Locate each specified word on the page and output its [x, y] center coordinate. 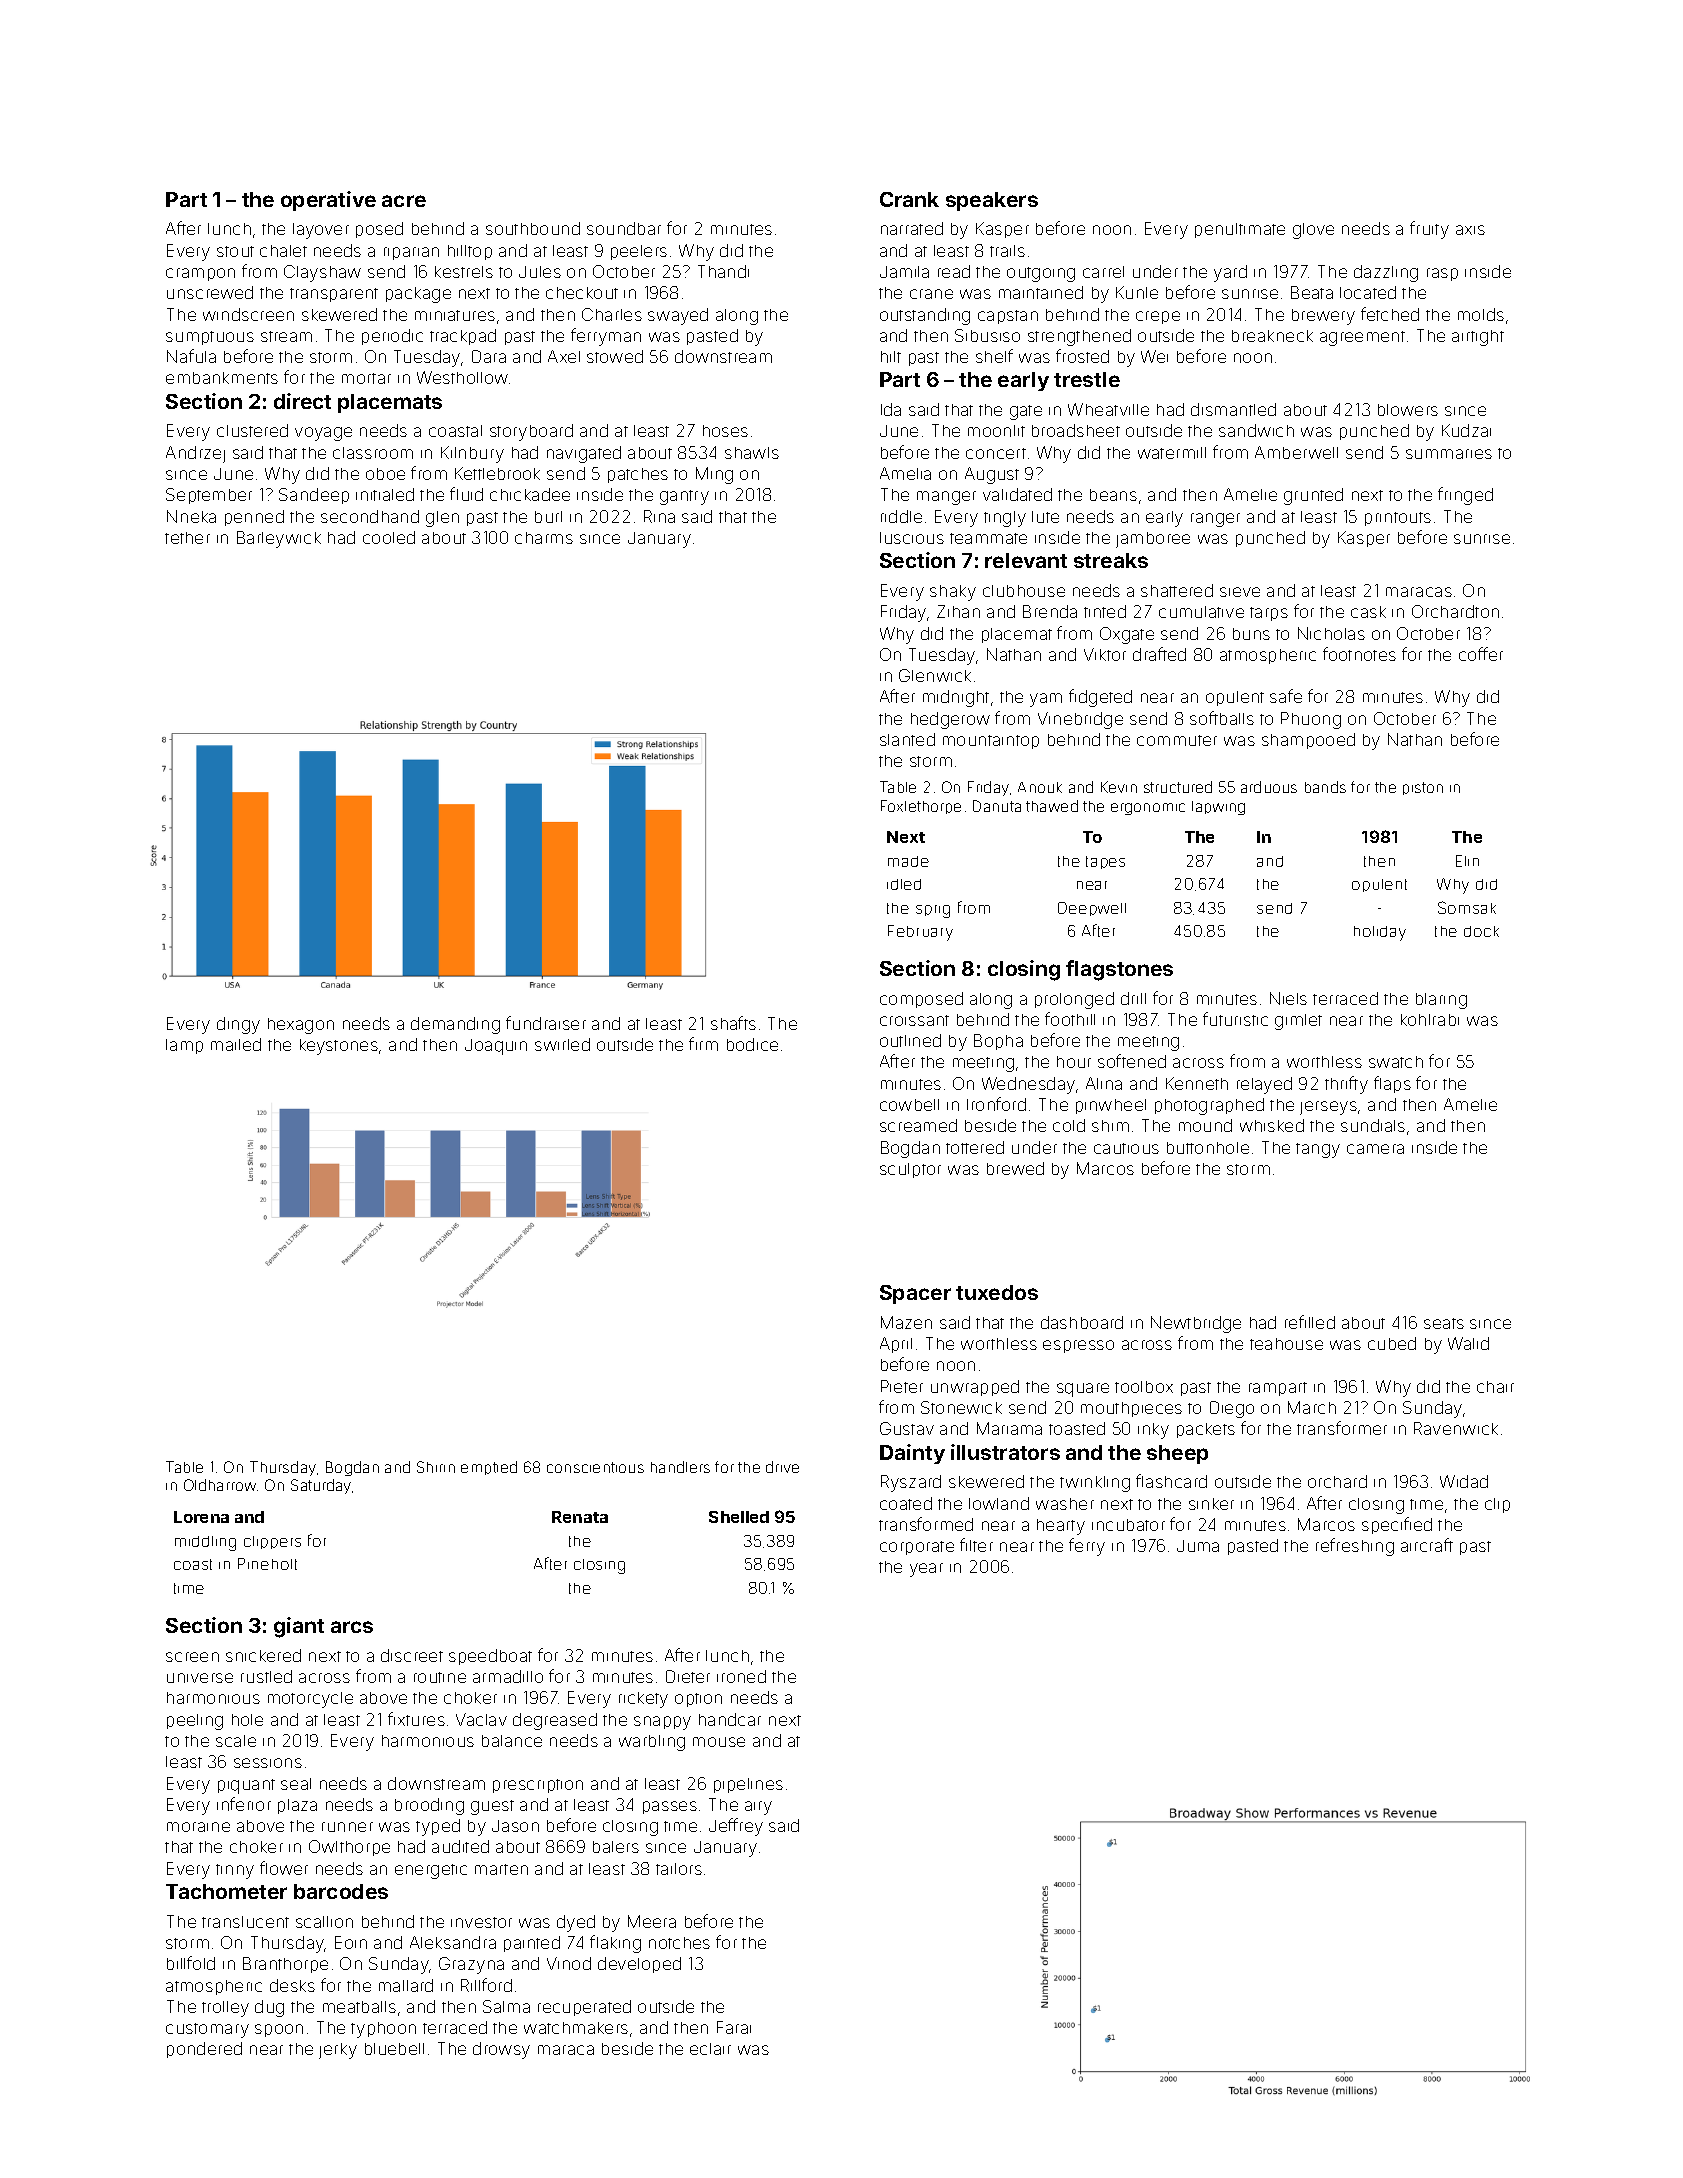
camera [1375, 1149]
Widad [1464, 1481]
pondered [204, 2050]
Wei [1154, 356]
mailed [236, 1044]
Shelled [739, 1517]
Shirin [436, 1467]
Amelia [905, 473]
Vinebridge [1080, 720]
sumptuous [210, 338]
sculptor [910, 1170]
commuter [1177, 740]
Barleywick [279, 539]
